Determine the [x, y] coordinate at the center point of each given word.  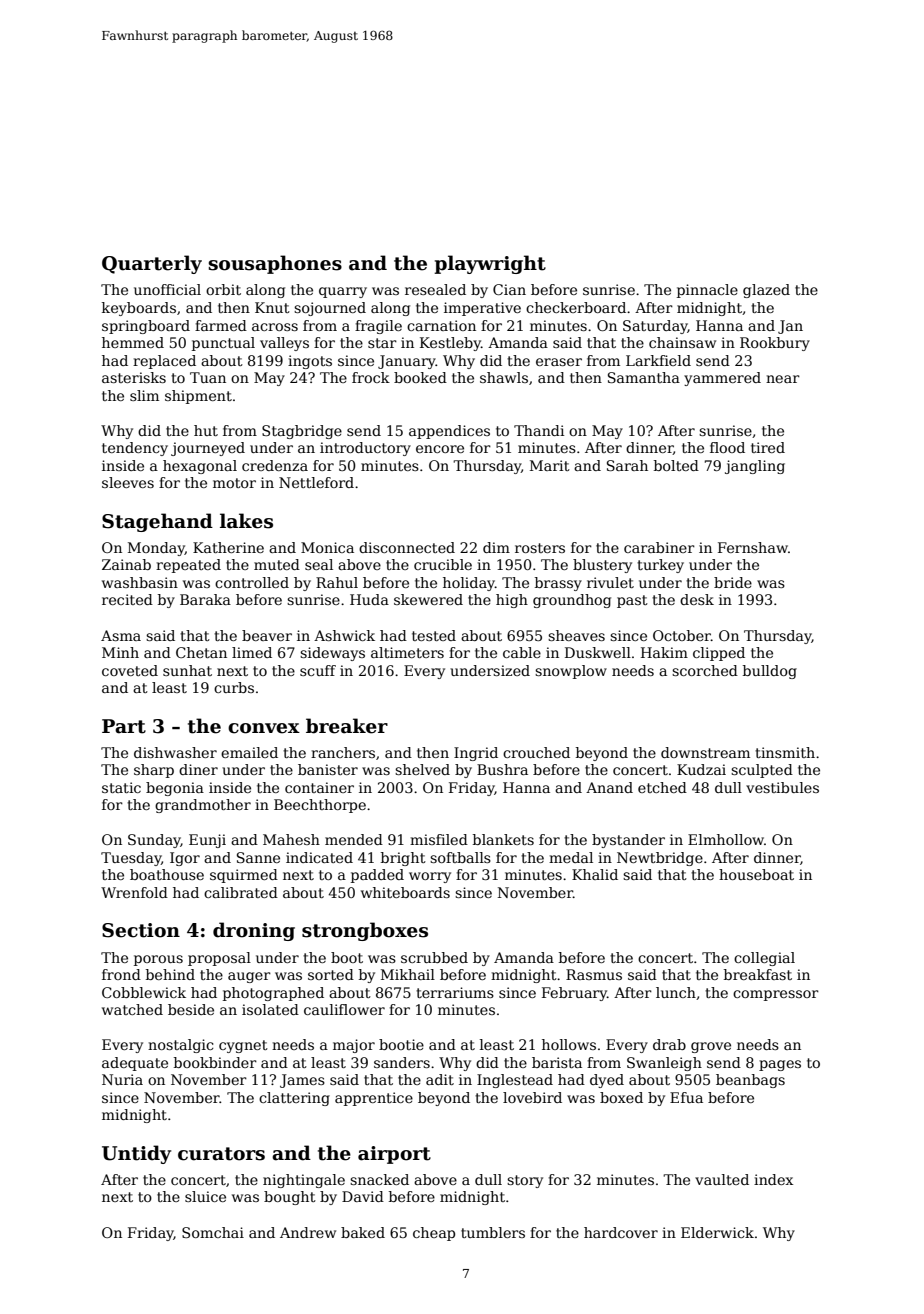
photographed [273, 994]
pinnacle [707, 291]
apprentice [374, 1099]
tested [434, 635]
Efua [686, 1097]
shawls [504, 377]
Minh [120, 652]
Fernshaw [753, 547]
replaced [164, 362]
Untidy [136, 1154]
